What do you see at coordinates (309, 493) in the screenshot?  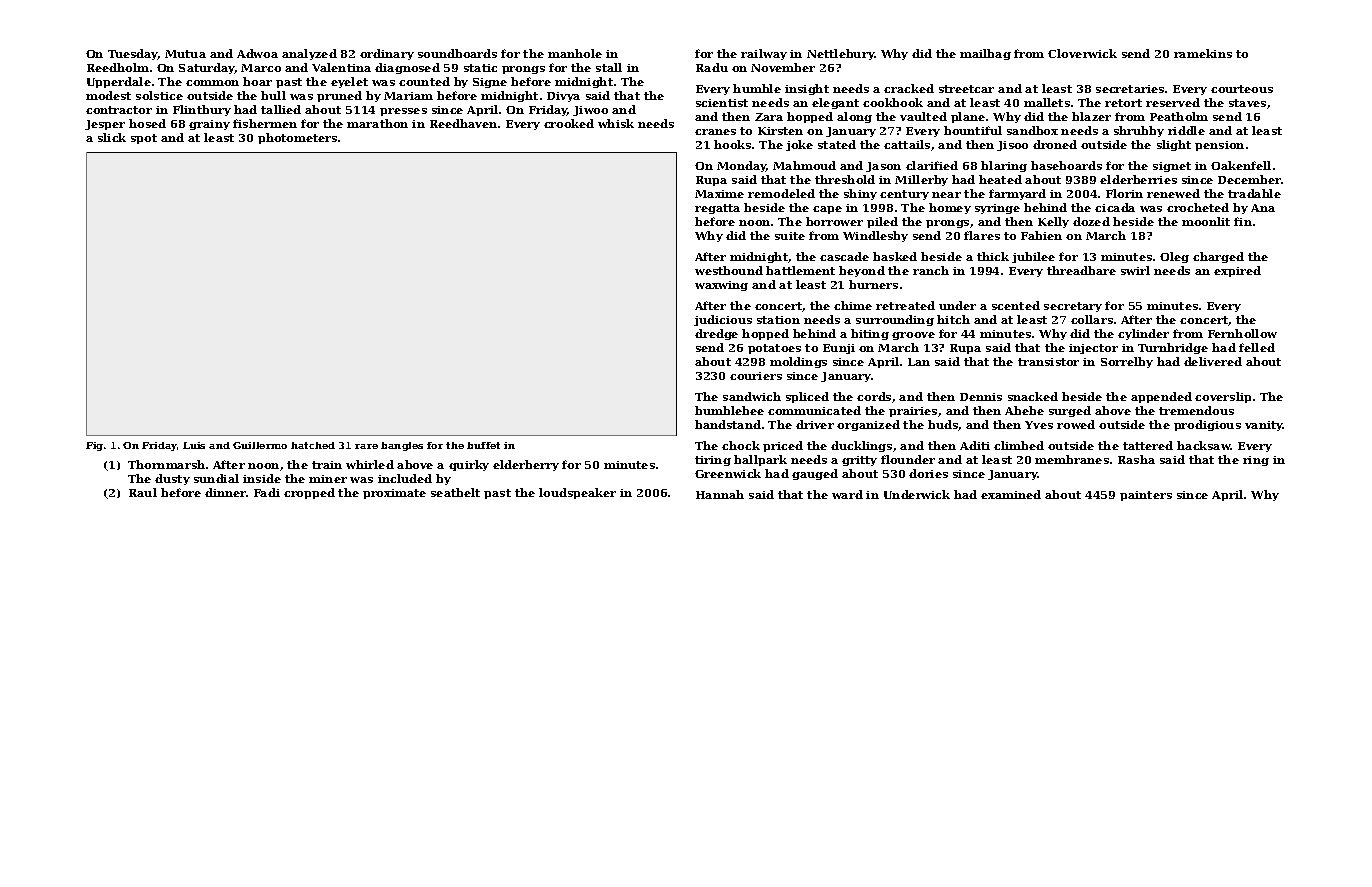 I see `cropped` at bounding box center [309, 493].
